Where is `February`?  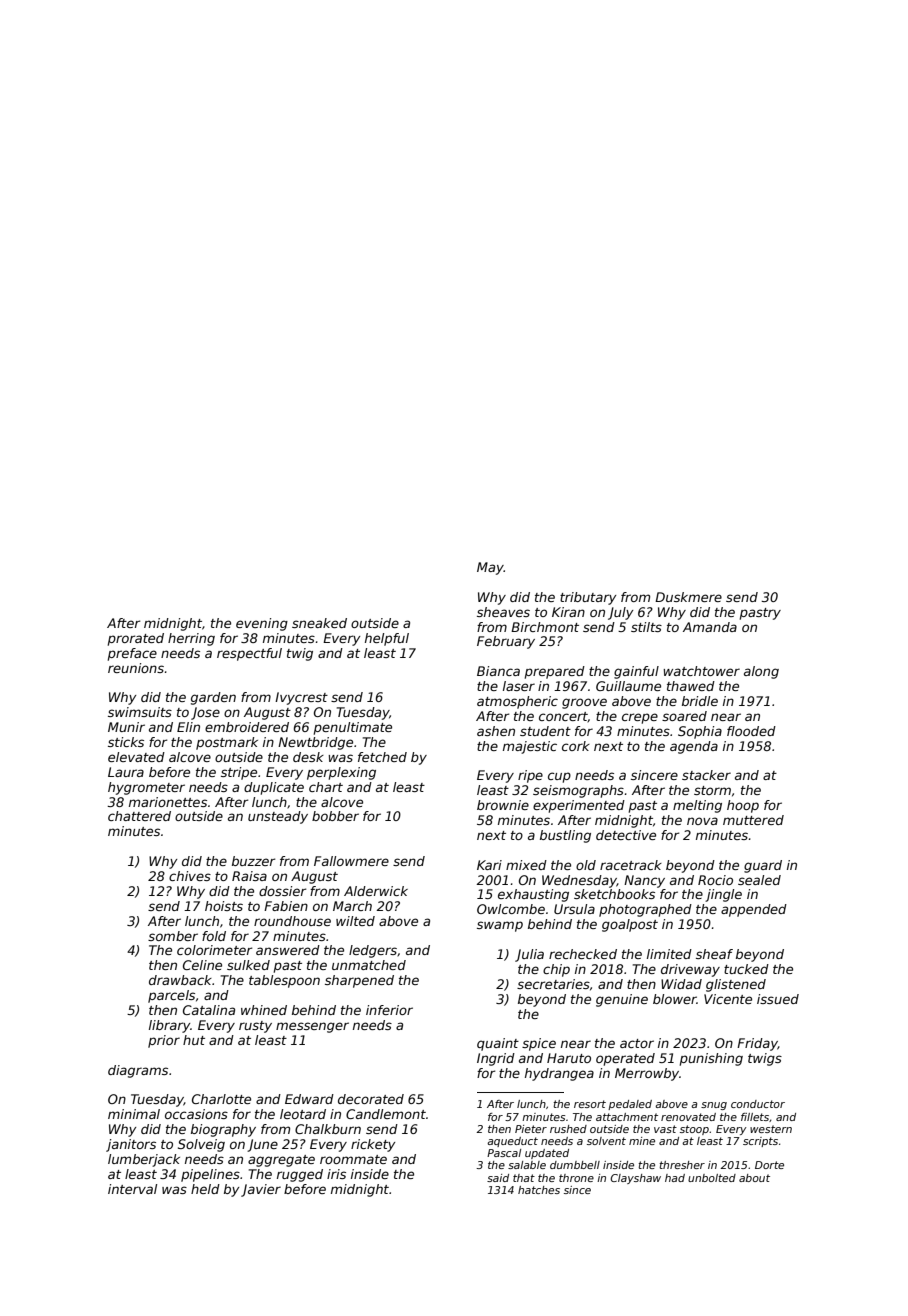 February is located at coordinates (506, 642).
